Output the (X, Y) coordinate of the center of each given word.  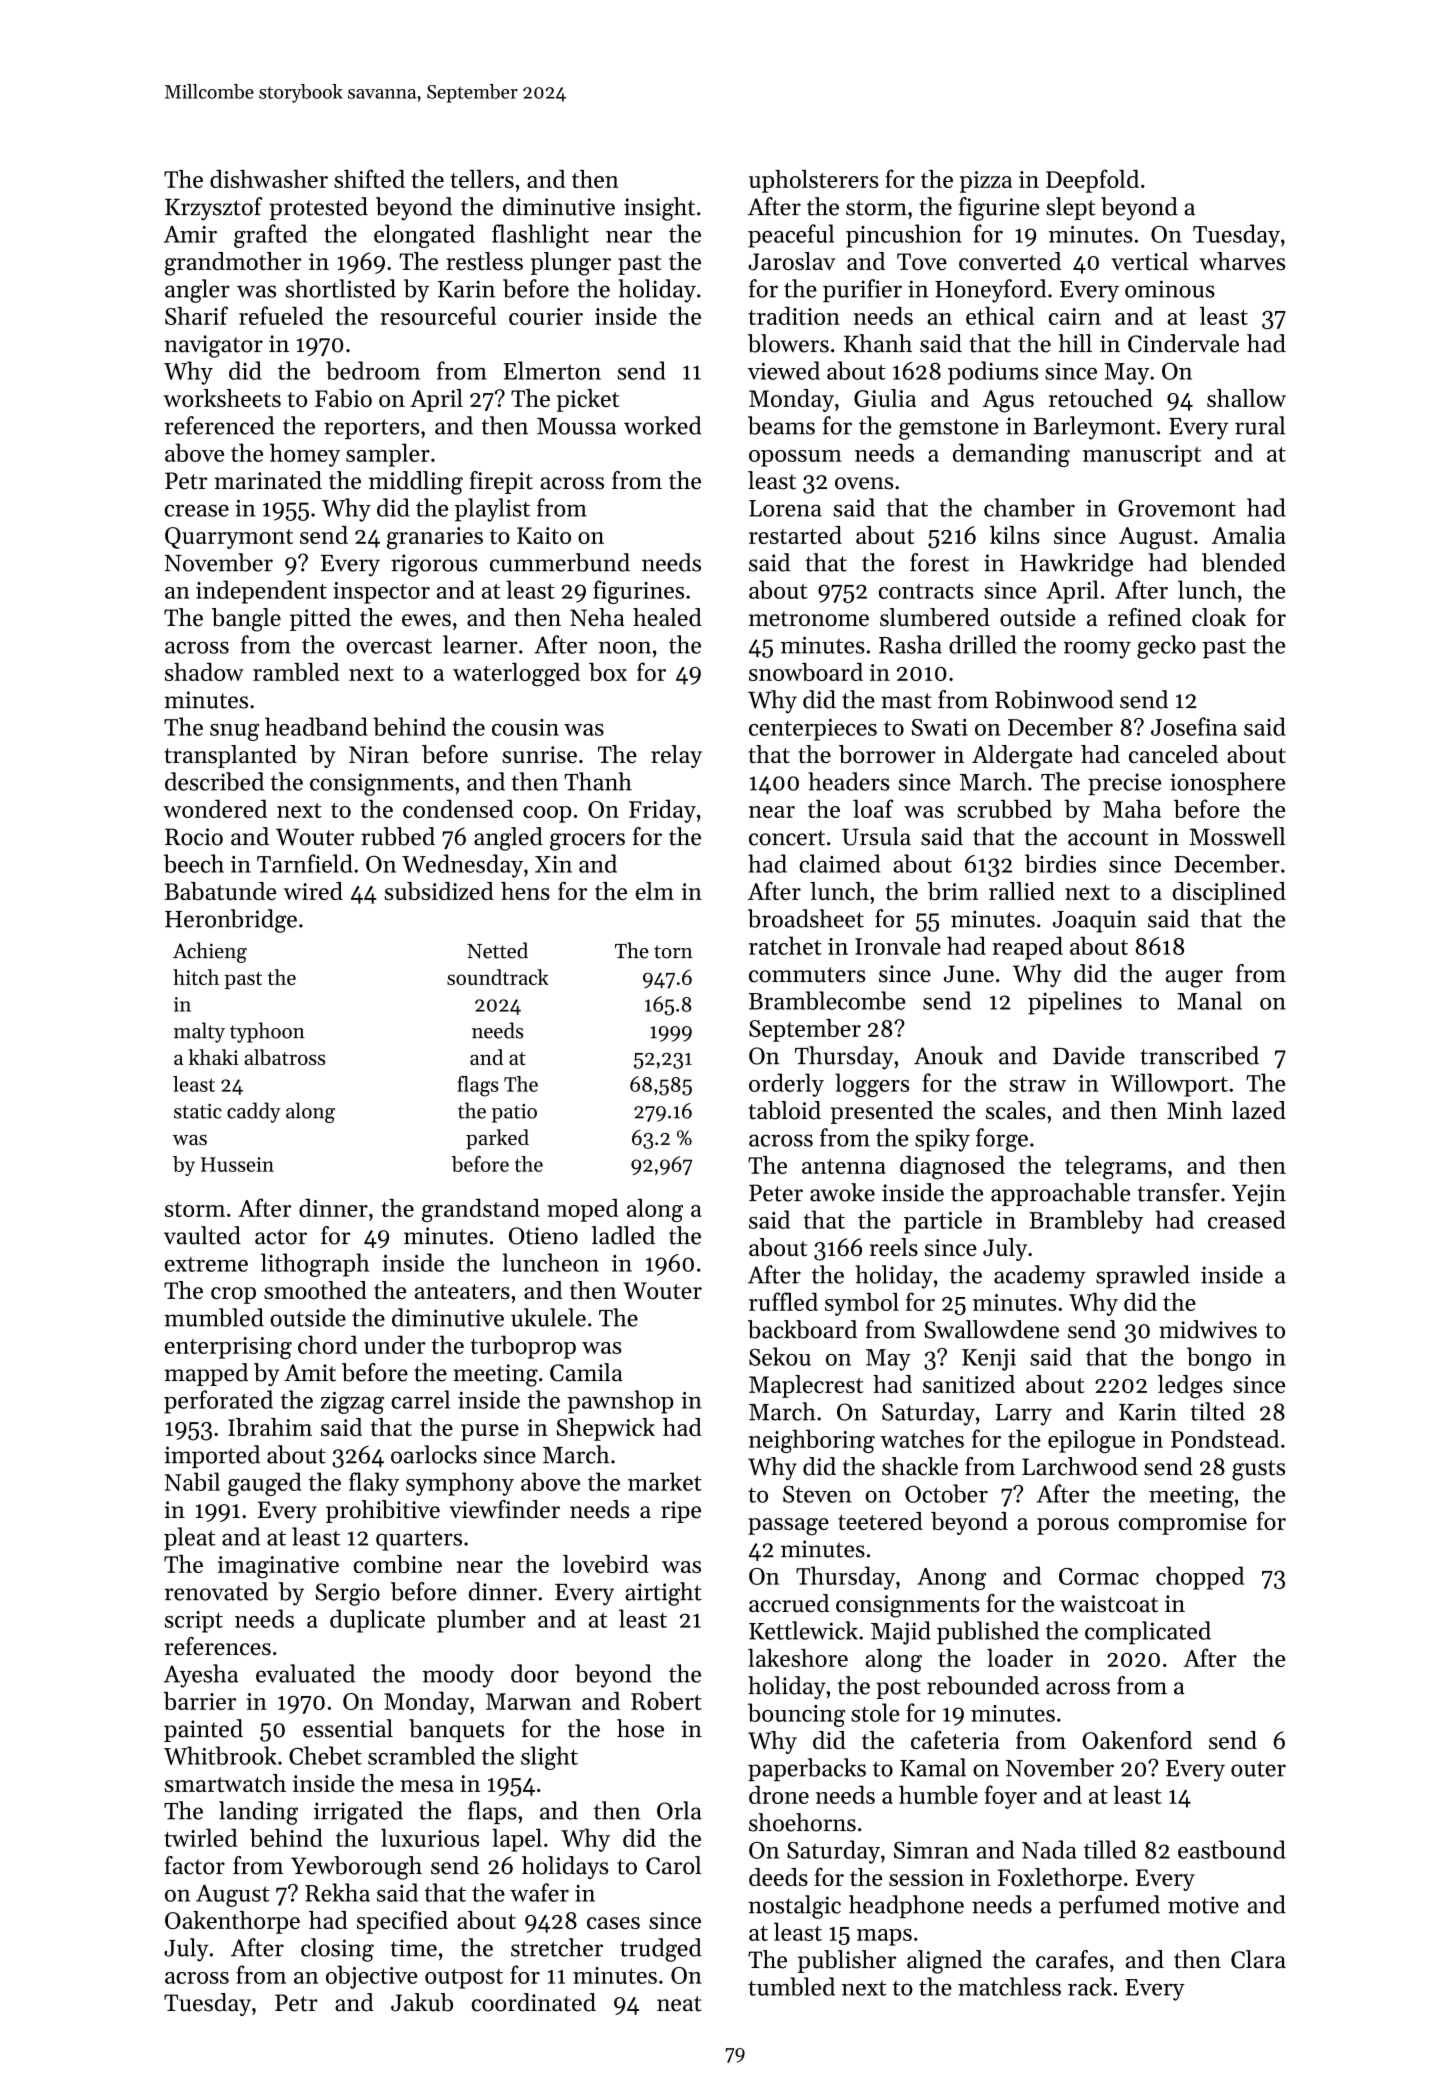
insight (659, 209)
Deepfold (1092, 181)
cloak (1219, 617)
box (608, 672)
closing (337, 1950)
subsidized (439, 891)
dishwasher (269, 179)
